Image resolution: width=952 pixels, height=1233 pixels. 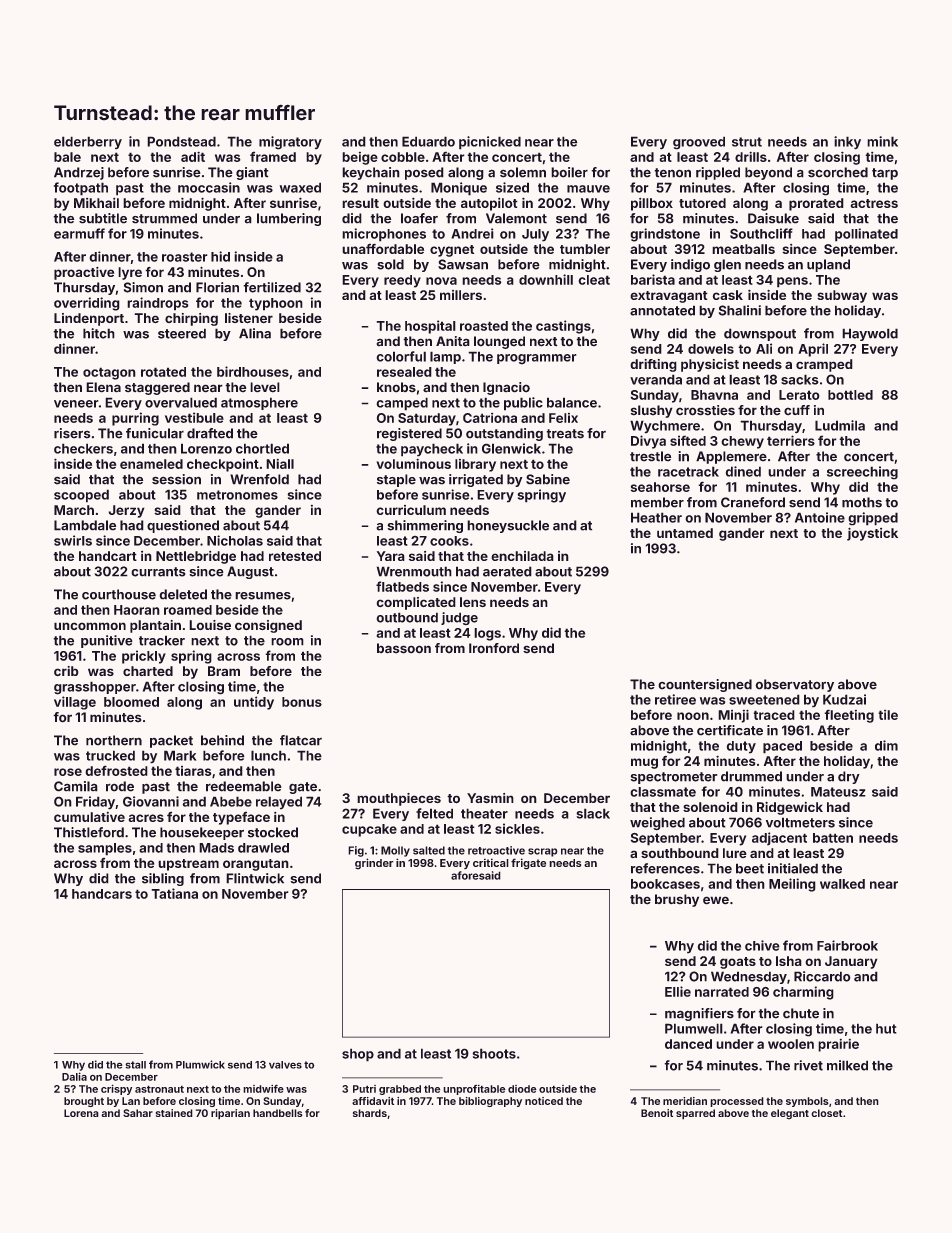 I want to click on Camila, so click(x=76, y=786).
